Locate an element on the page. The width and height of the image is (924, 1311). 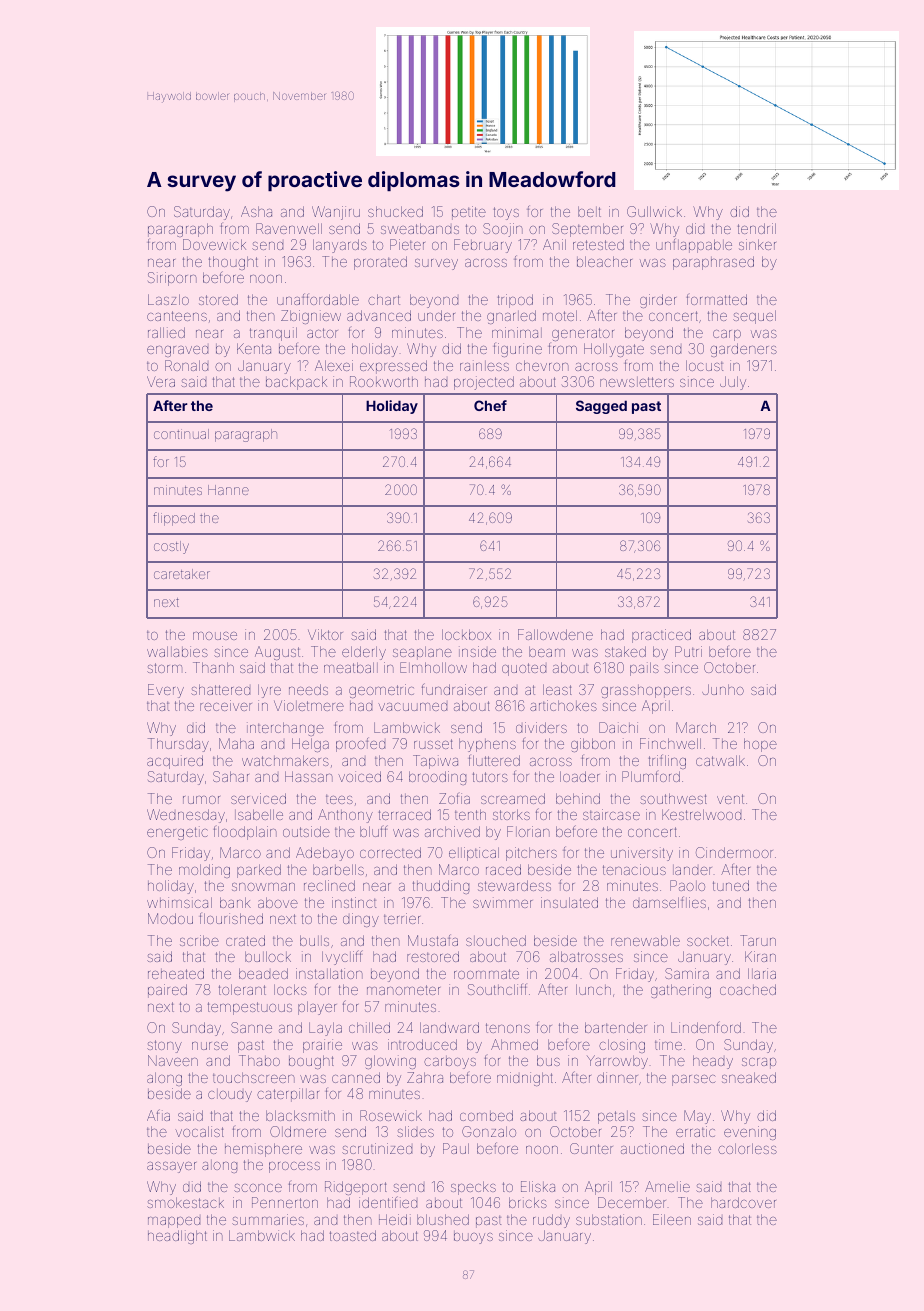
barbells is located at coordinates (338, 869).
